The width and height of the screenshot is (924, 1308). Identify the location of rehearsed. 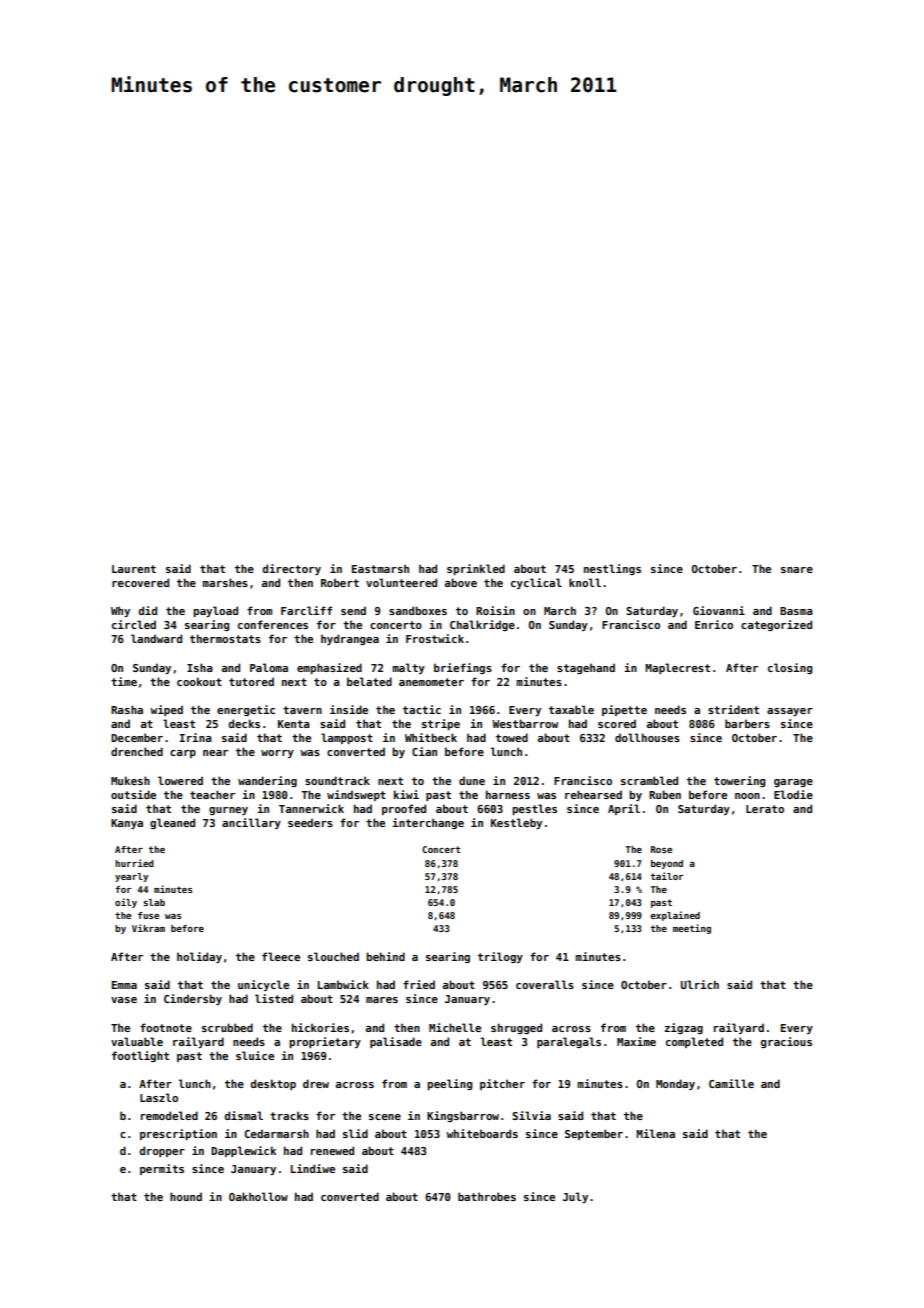
(593, 794).
